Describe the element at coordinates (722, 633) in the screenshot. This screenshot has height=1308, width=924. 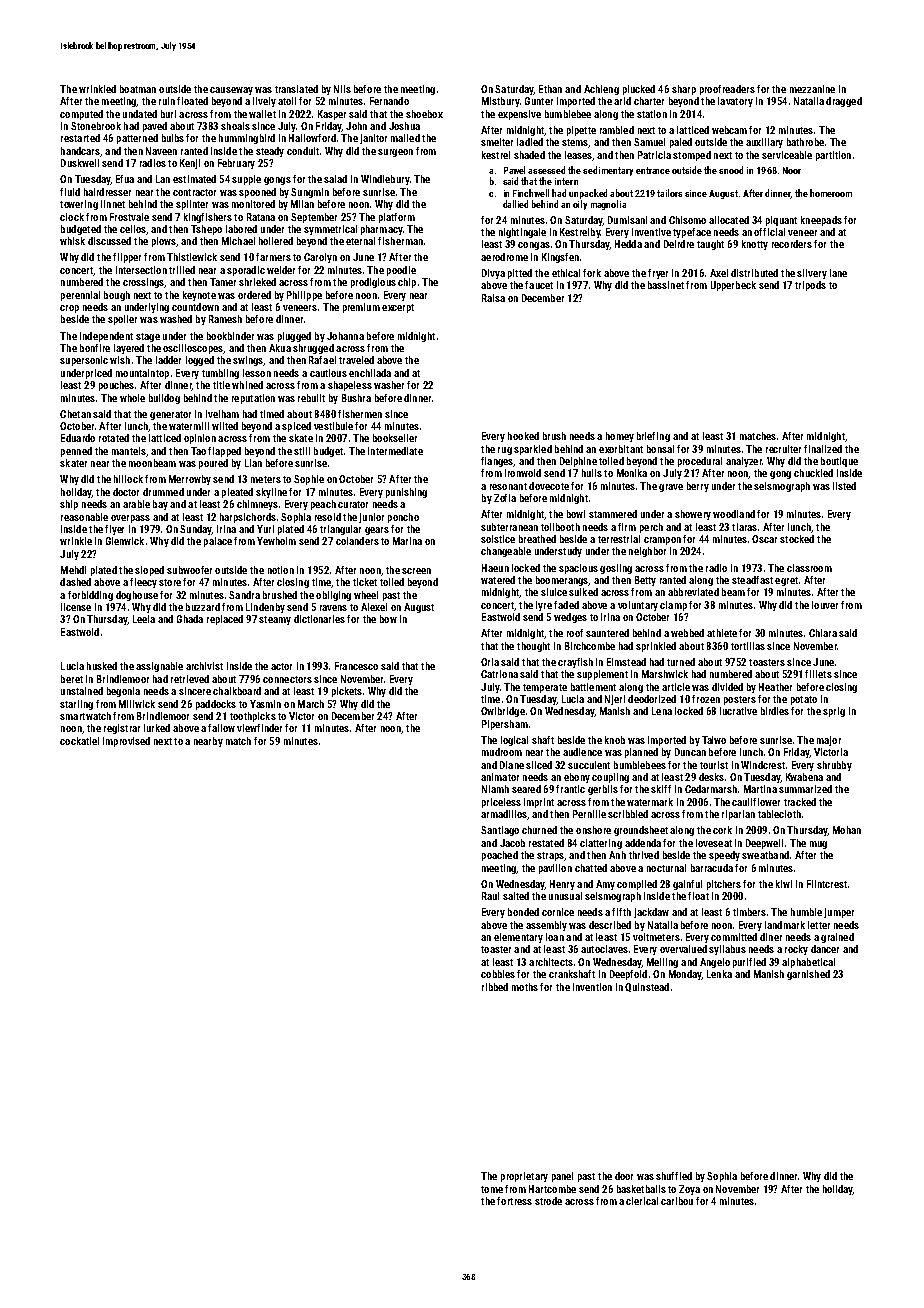
I see `athlete` at that location.
